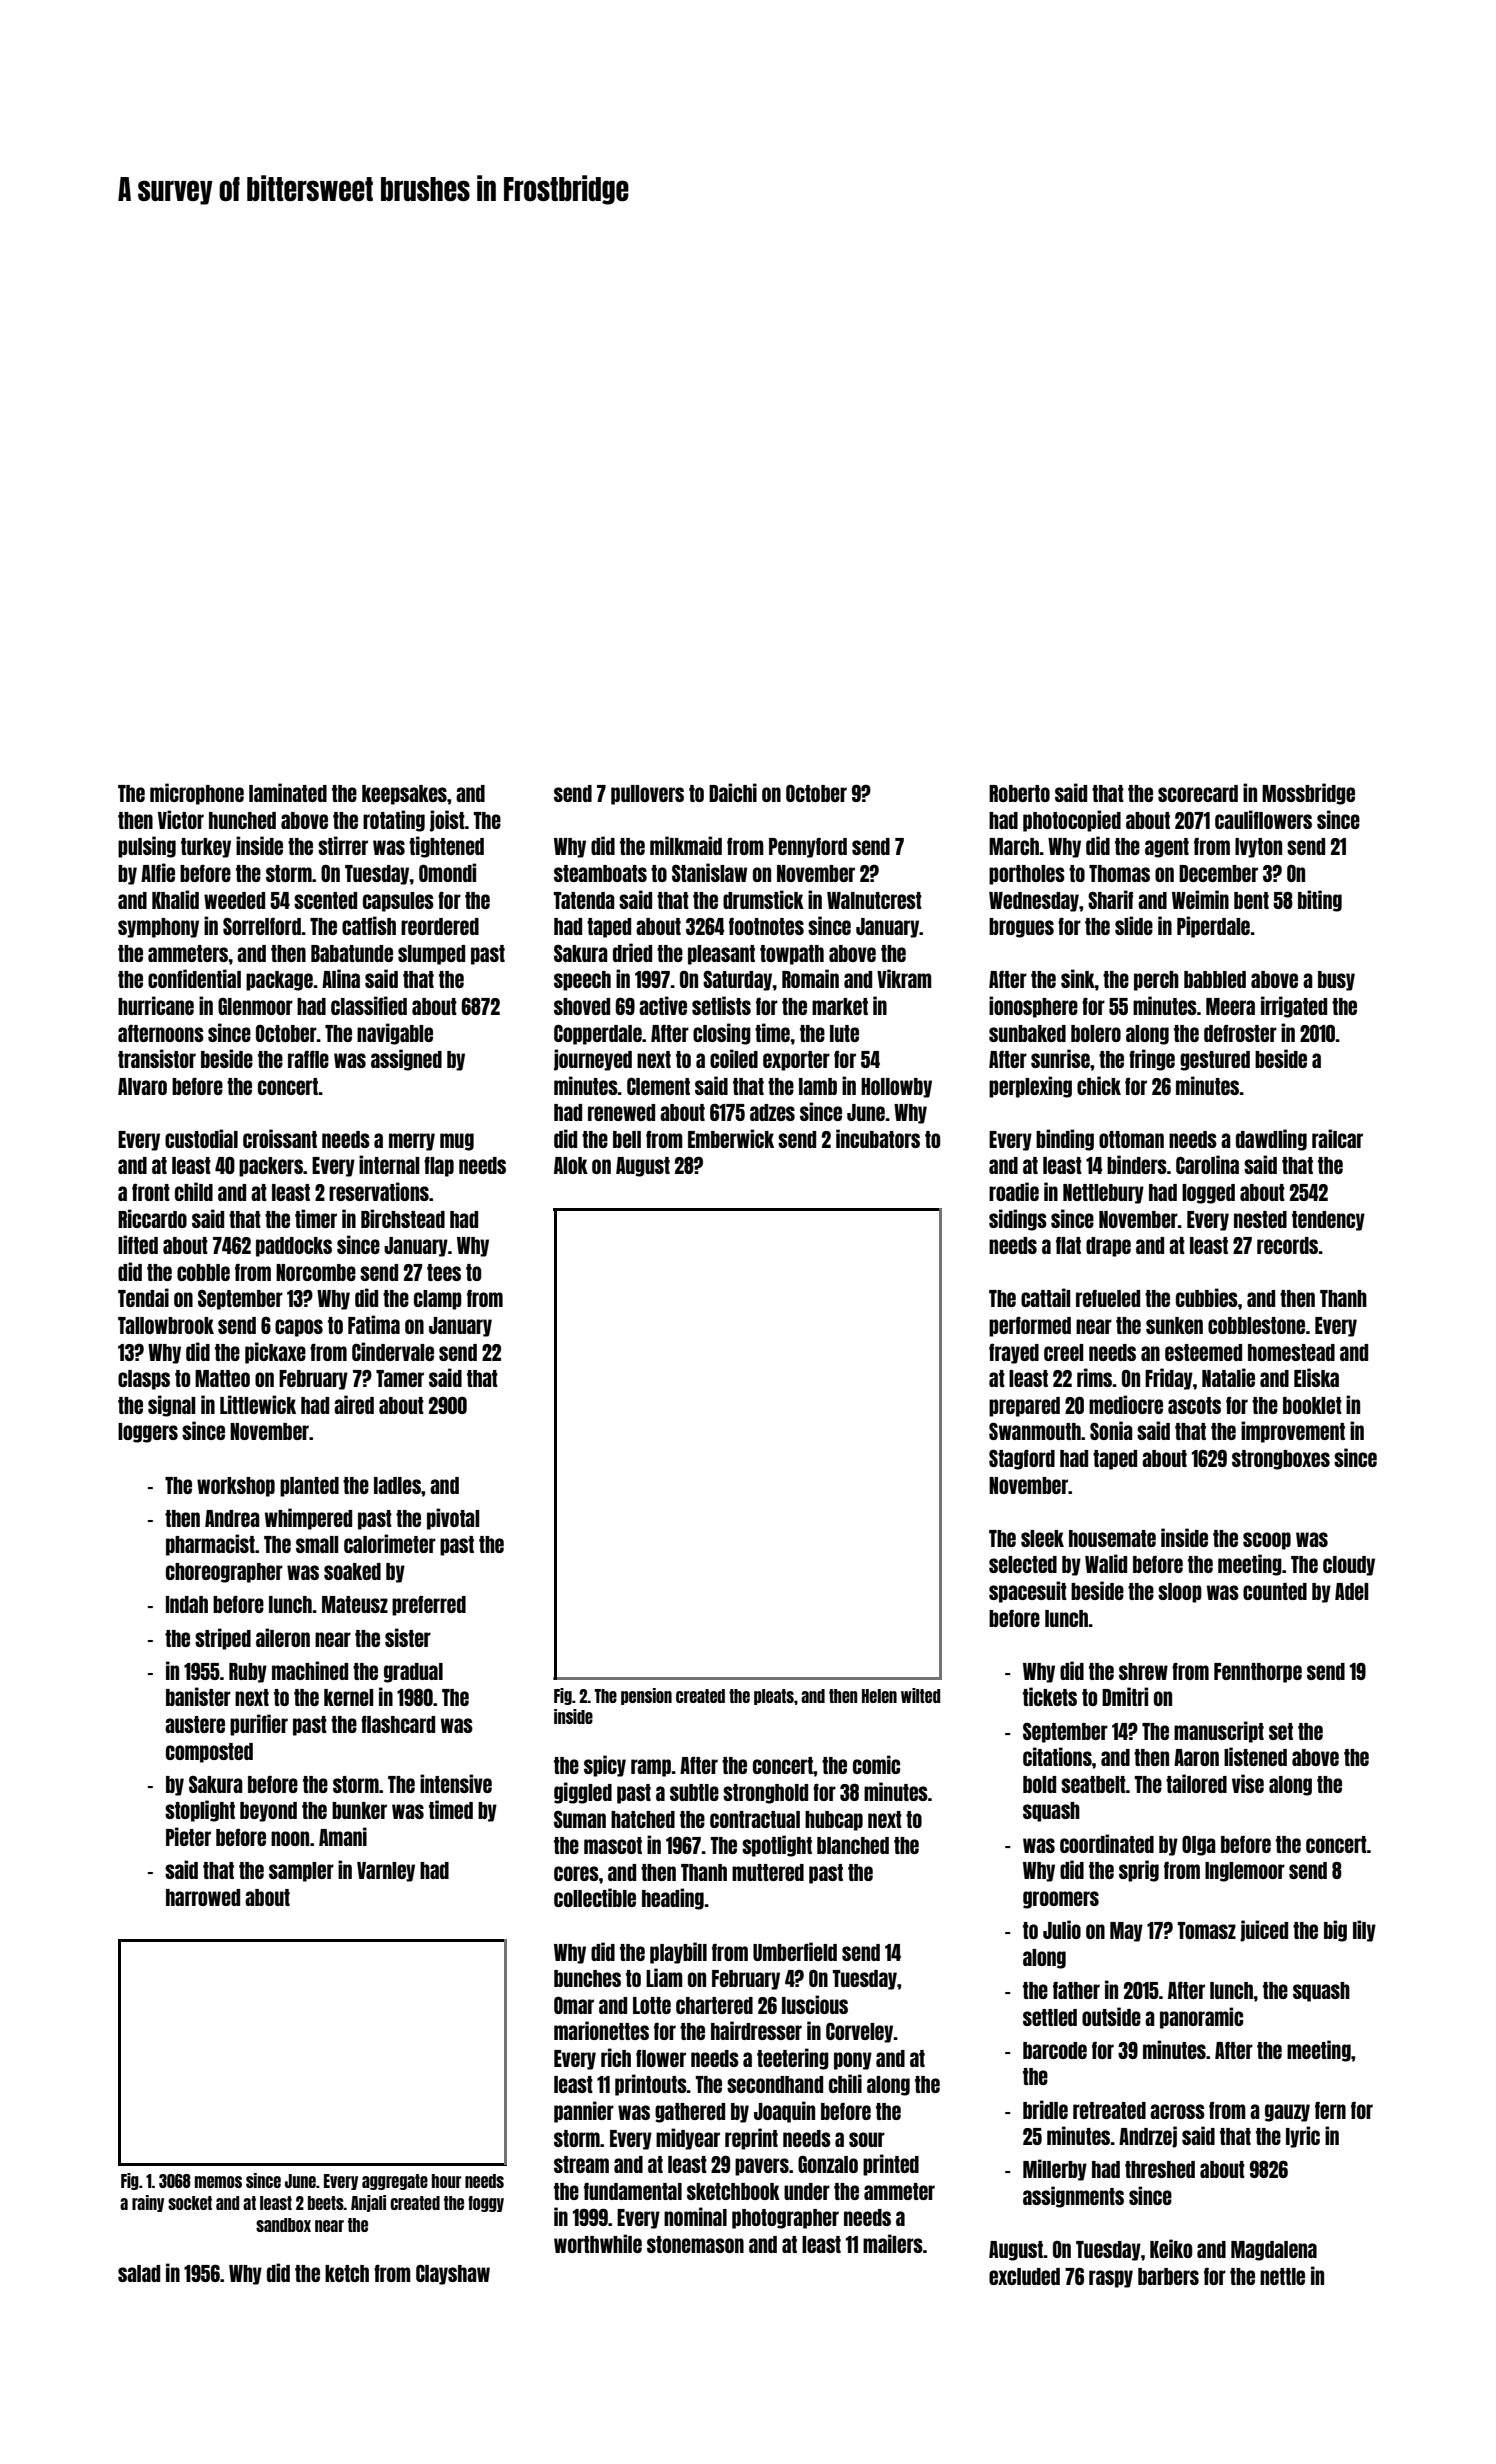 This screenshot has height=2464, width=1496. What do you see at coordinates (598, 2243) in the screenshot?
I see `worthwhile` at bounding box center [598, 2243].
